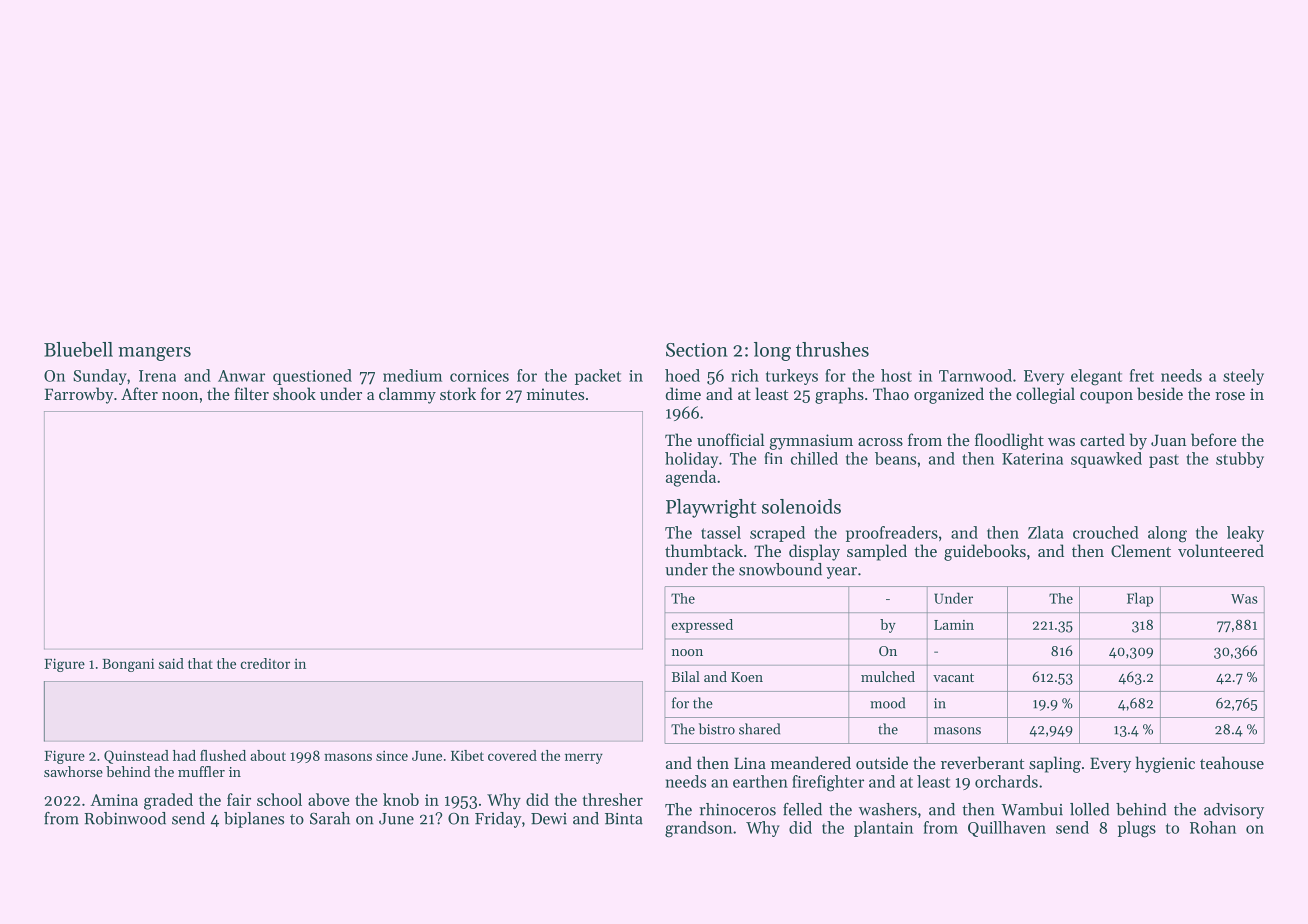 This page has height=924, width=1308. What do you see at coordinates (730, 439) in the page?
I see `unofficial` at bounding box center [730, 439].
